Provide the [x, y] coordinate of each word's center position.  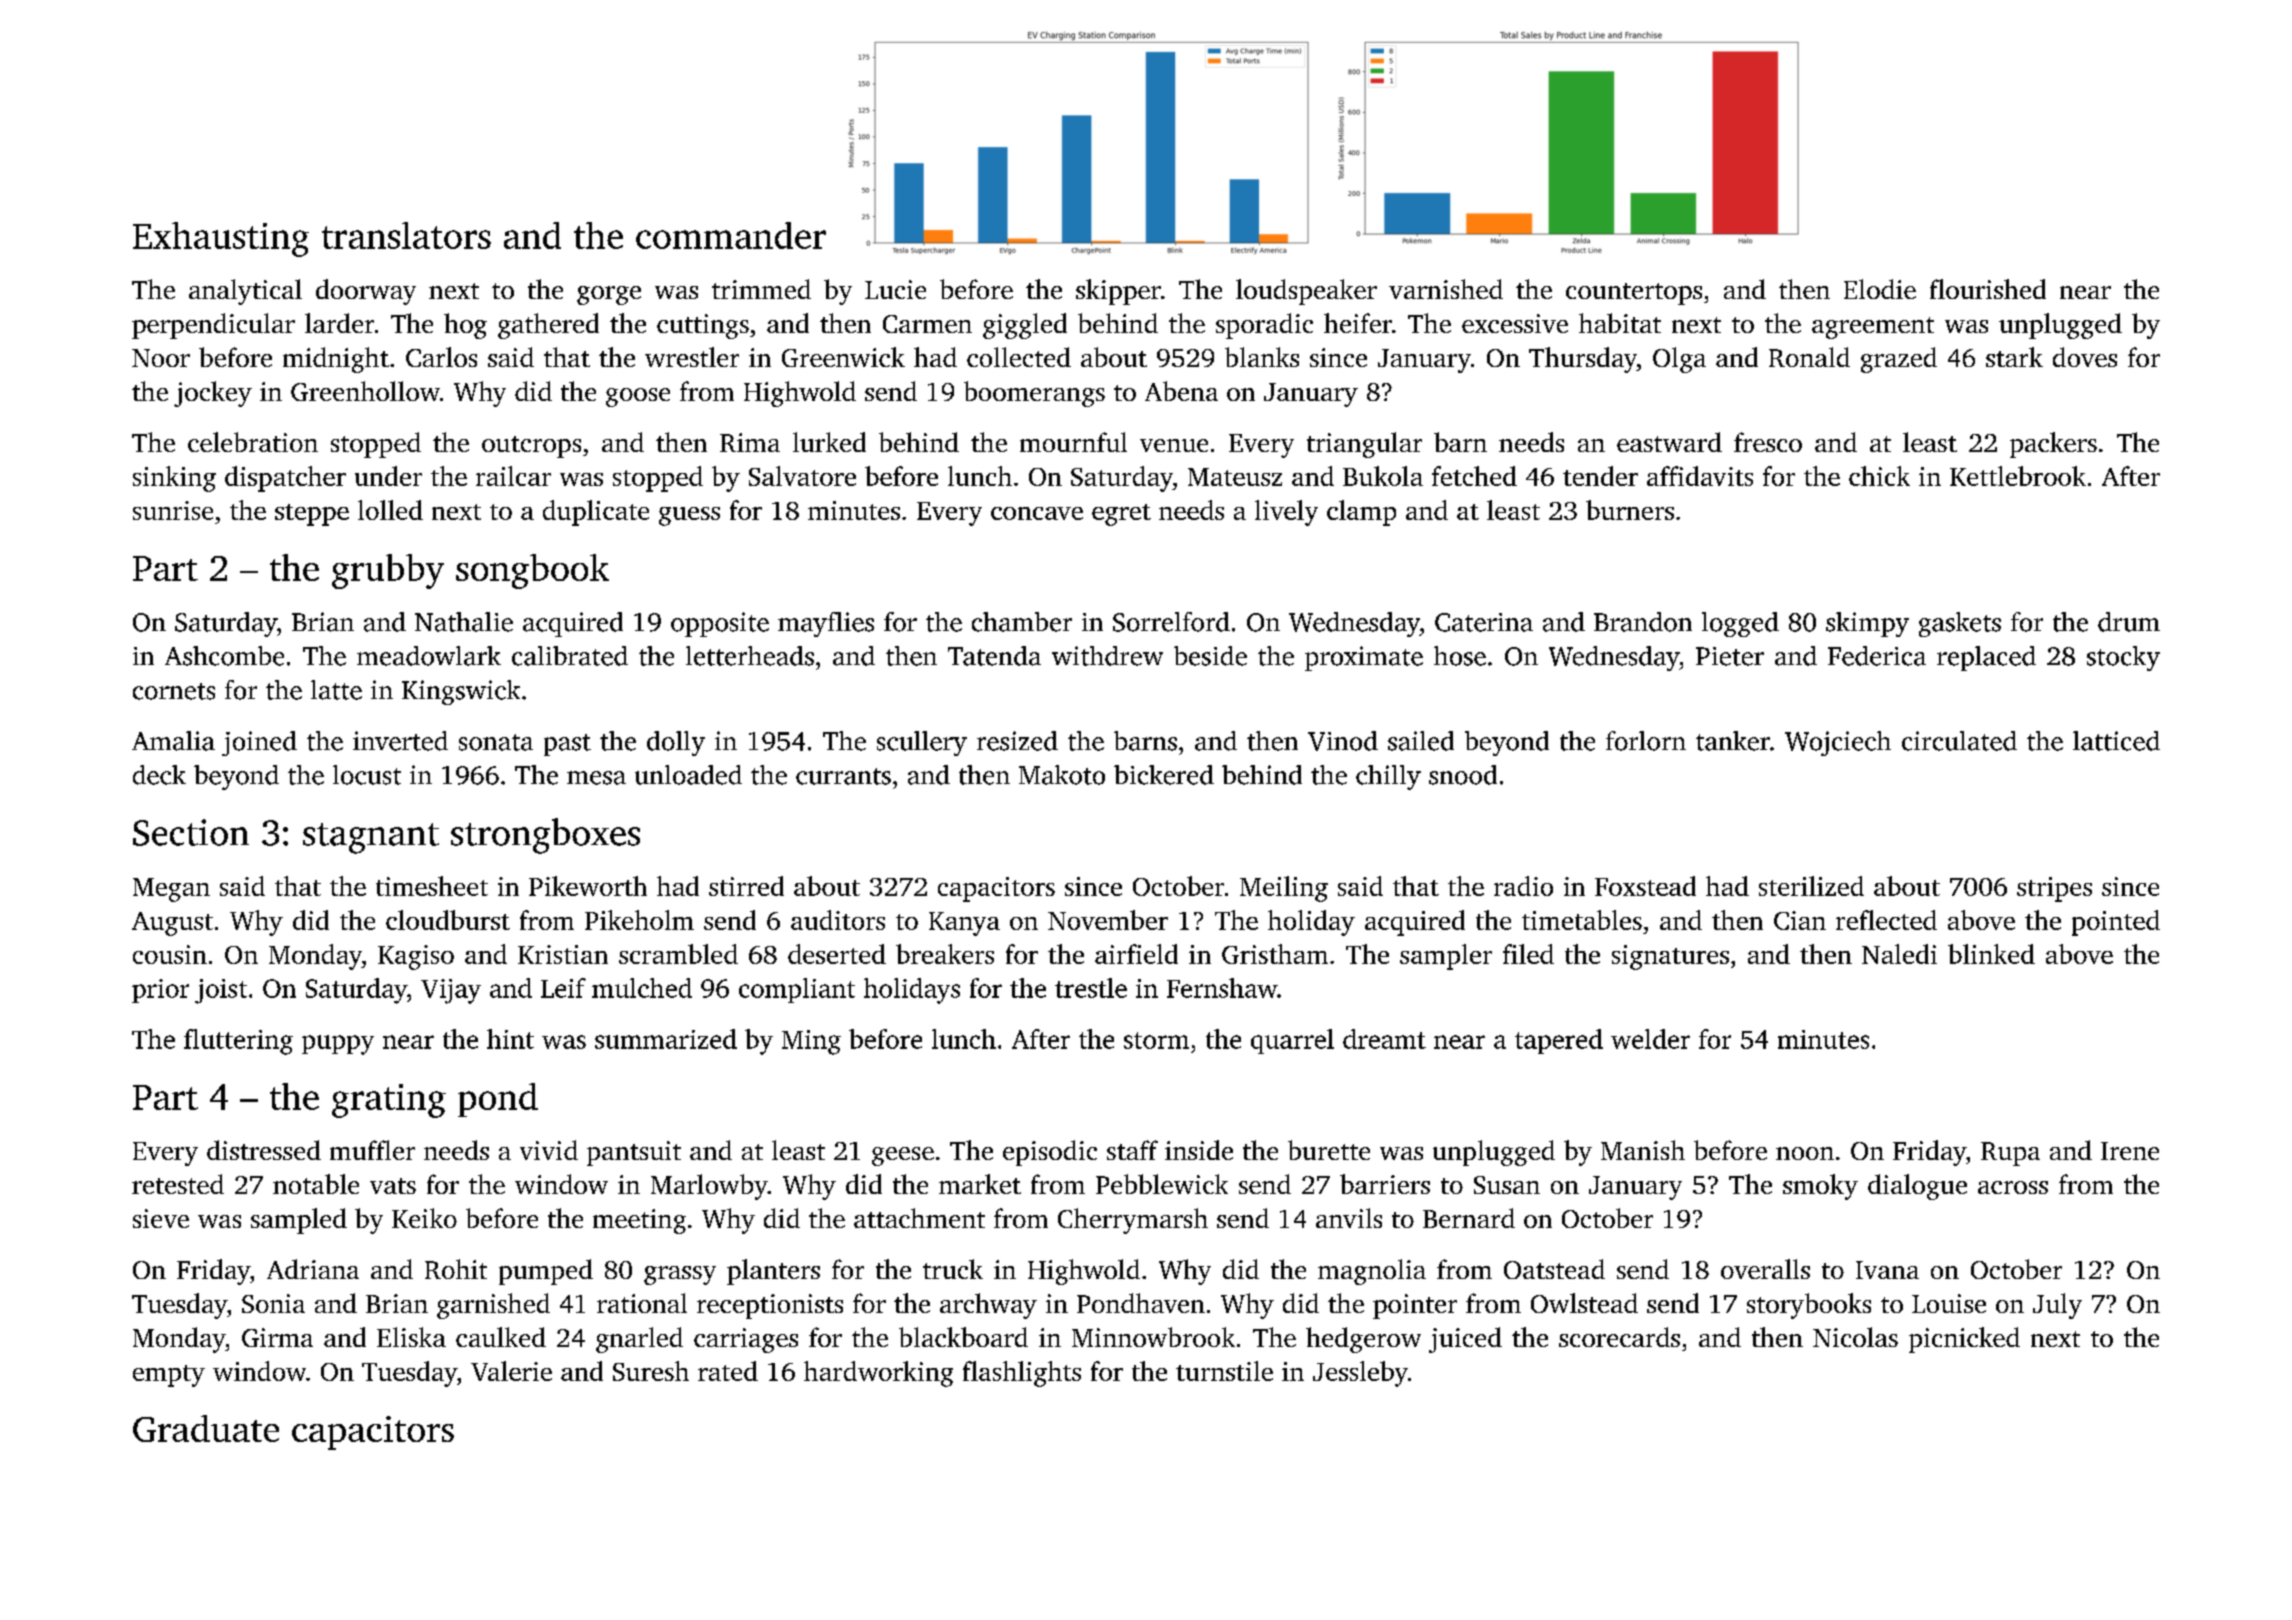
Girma [277, 1337]
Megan [171, 890]
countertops [1634, 294]
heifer [1358, 323]
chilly [1388, 777]
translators [406, 235]
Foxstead [1645, 886]
